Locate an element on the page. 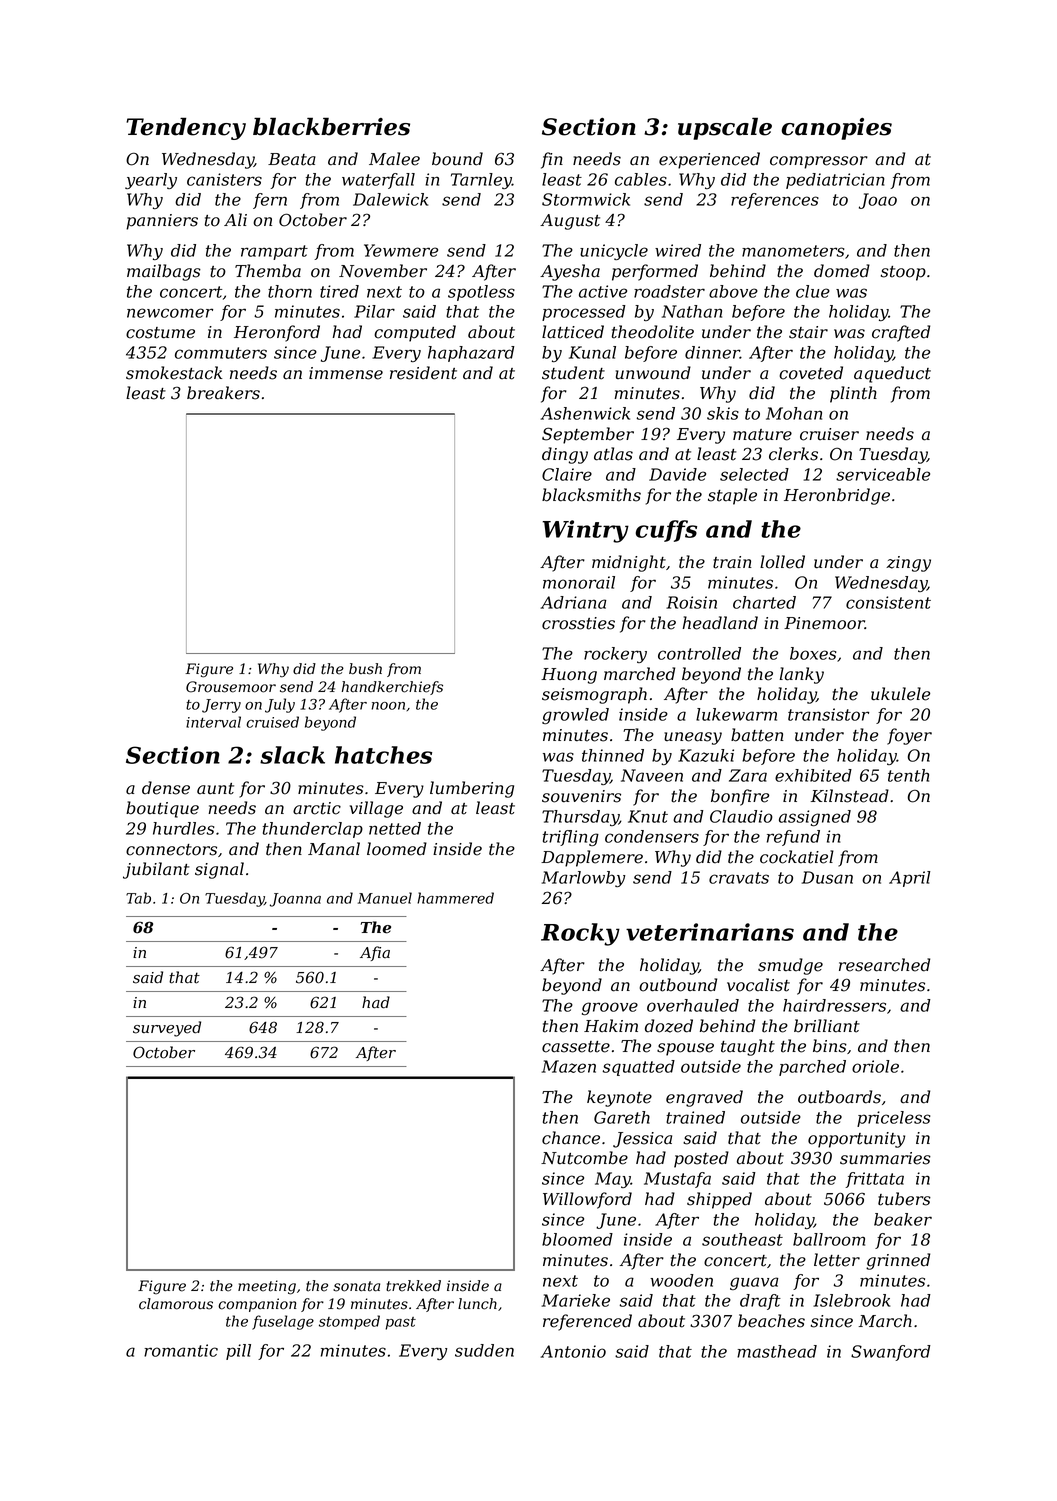 Image resolution: width=1057 pixels, height=1501 pixels. pill is located at coordinates (238, 1352).
